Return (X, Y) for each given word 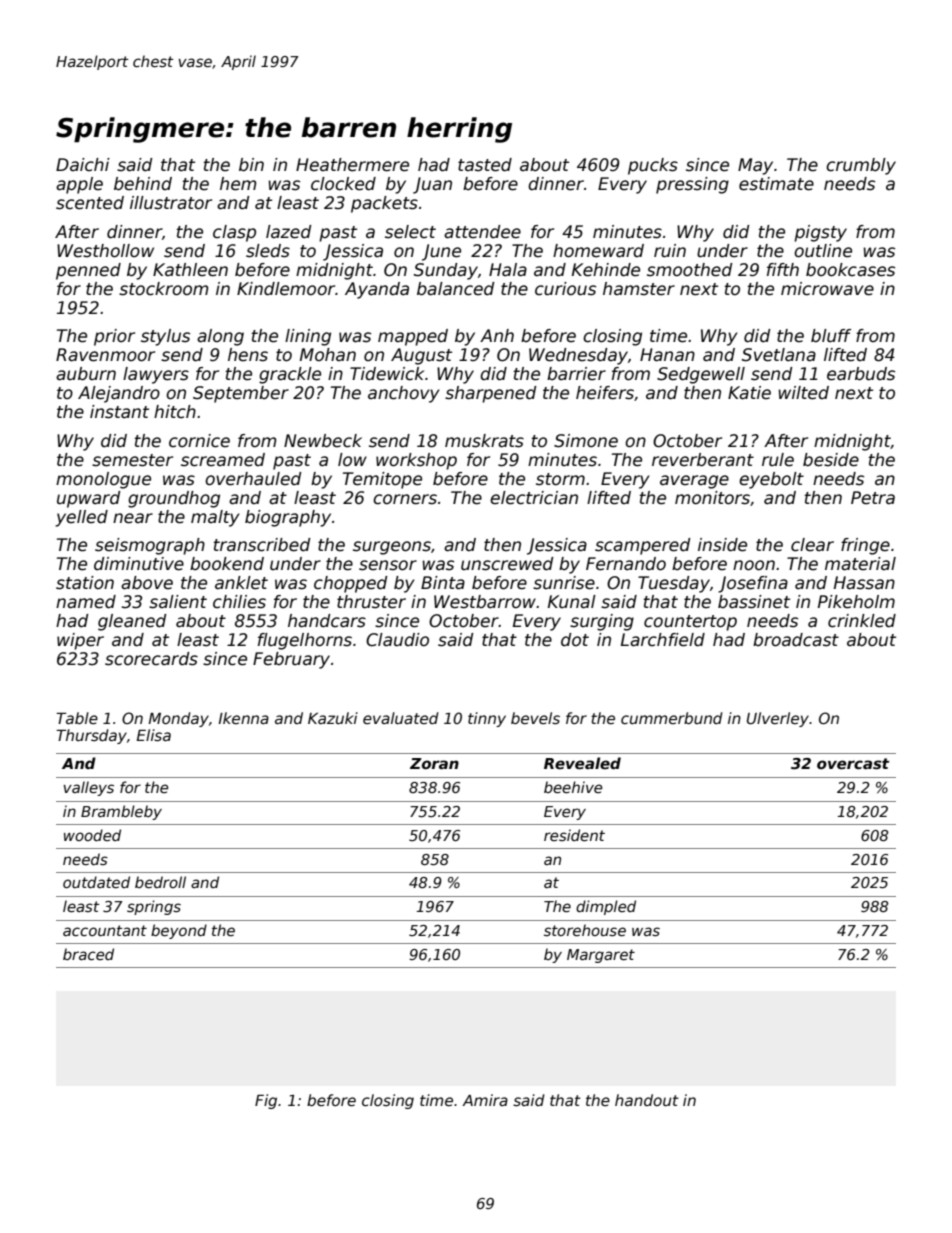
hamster (639, 289)
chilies (239, 602)
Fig (266, 1101)
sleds (268, 251)
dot (575, 640)
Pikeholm (856, 602)
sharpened (491, 394)
